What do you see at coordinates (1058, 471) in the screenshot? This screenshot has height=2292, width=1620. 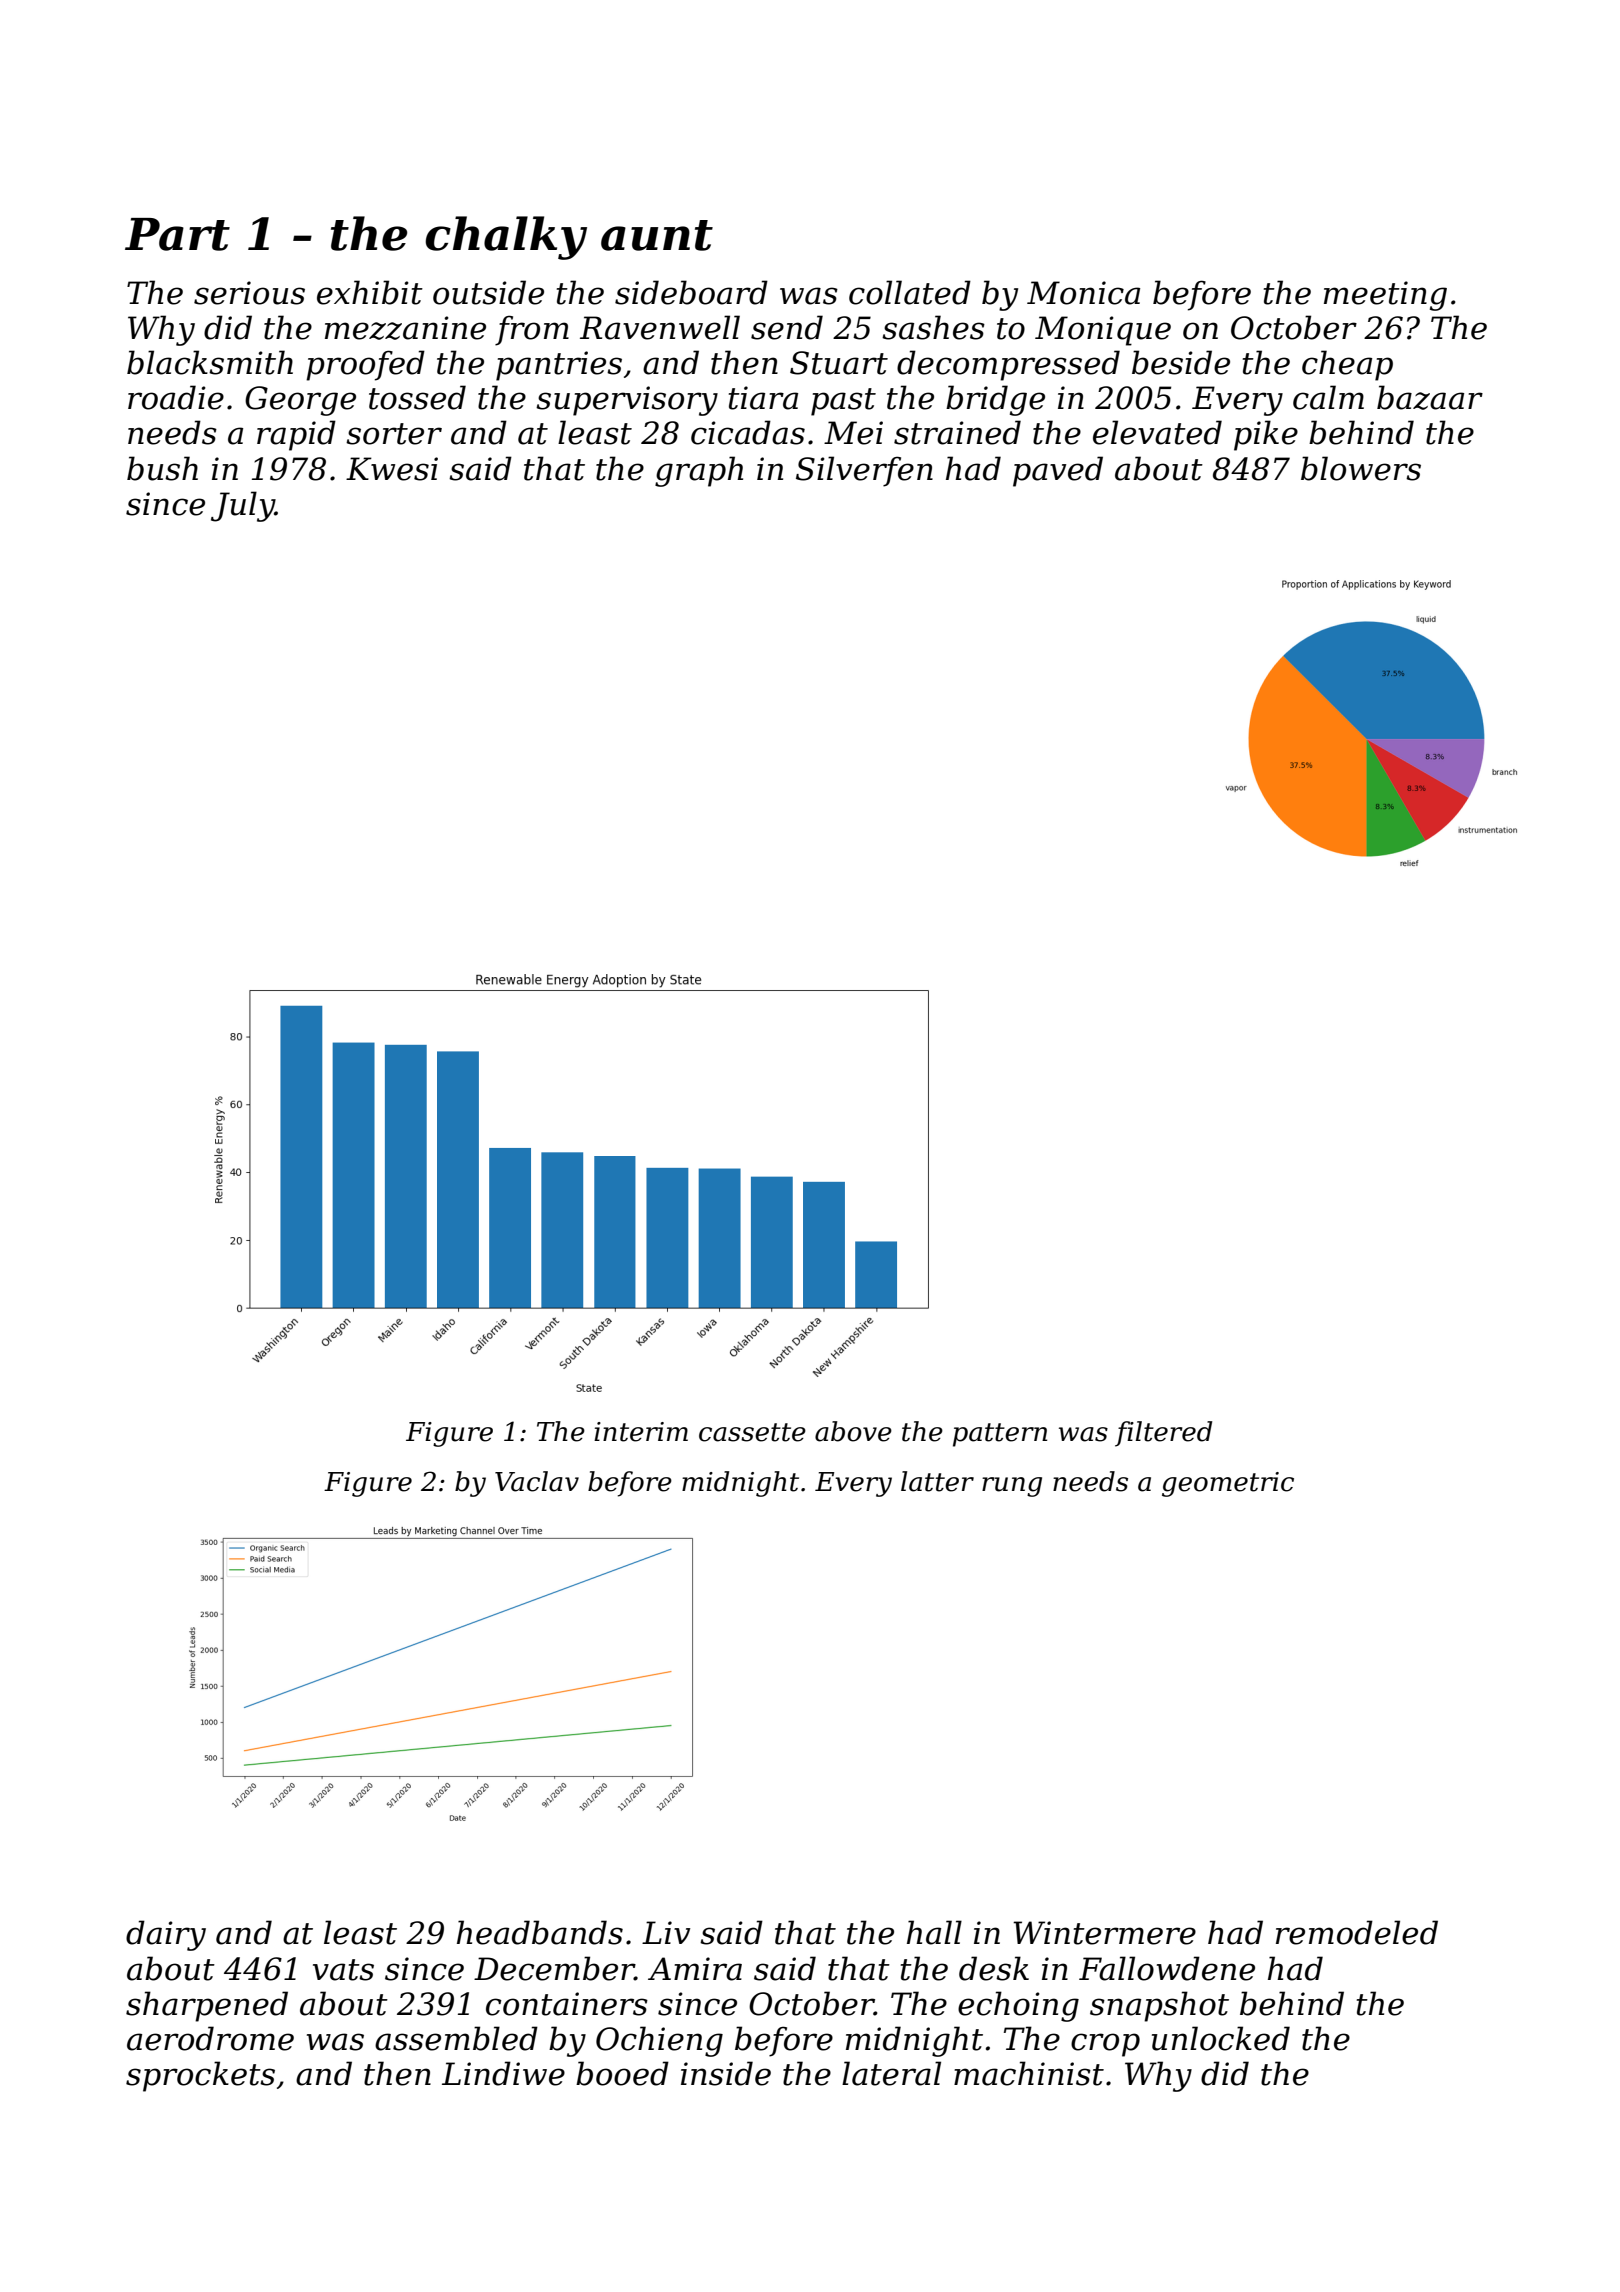 I see `paved` at bounding box center [1058, 471].
